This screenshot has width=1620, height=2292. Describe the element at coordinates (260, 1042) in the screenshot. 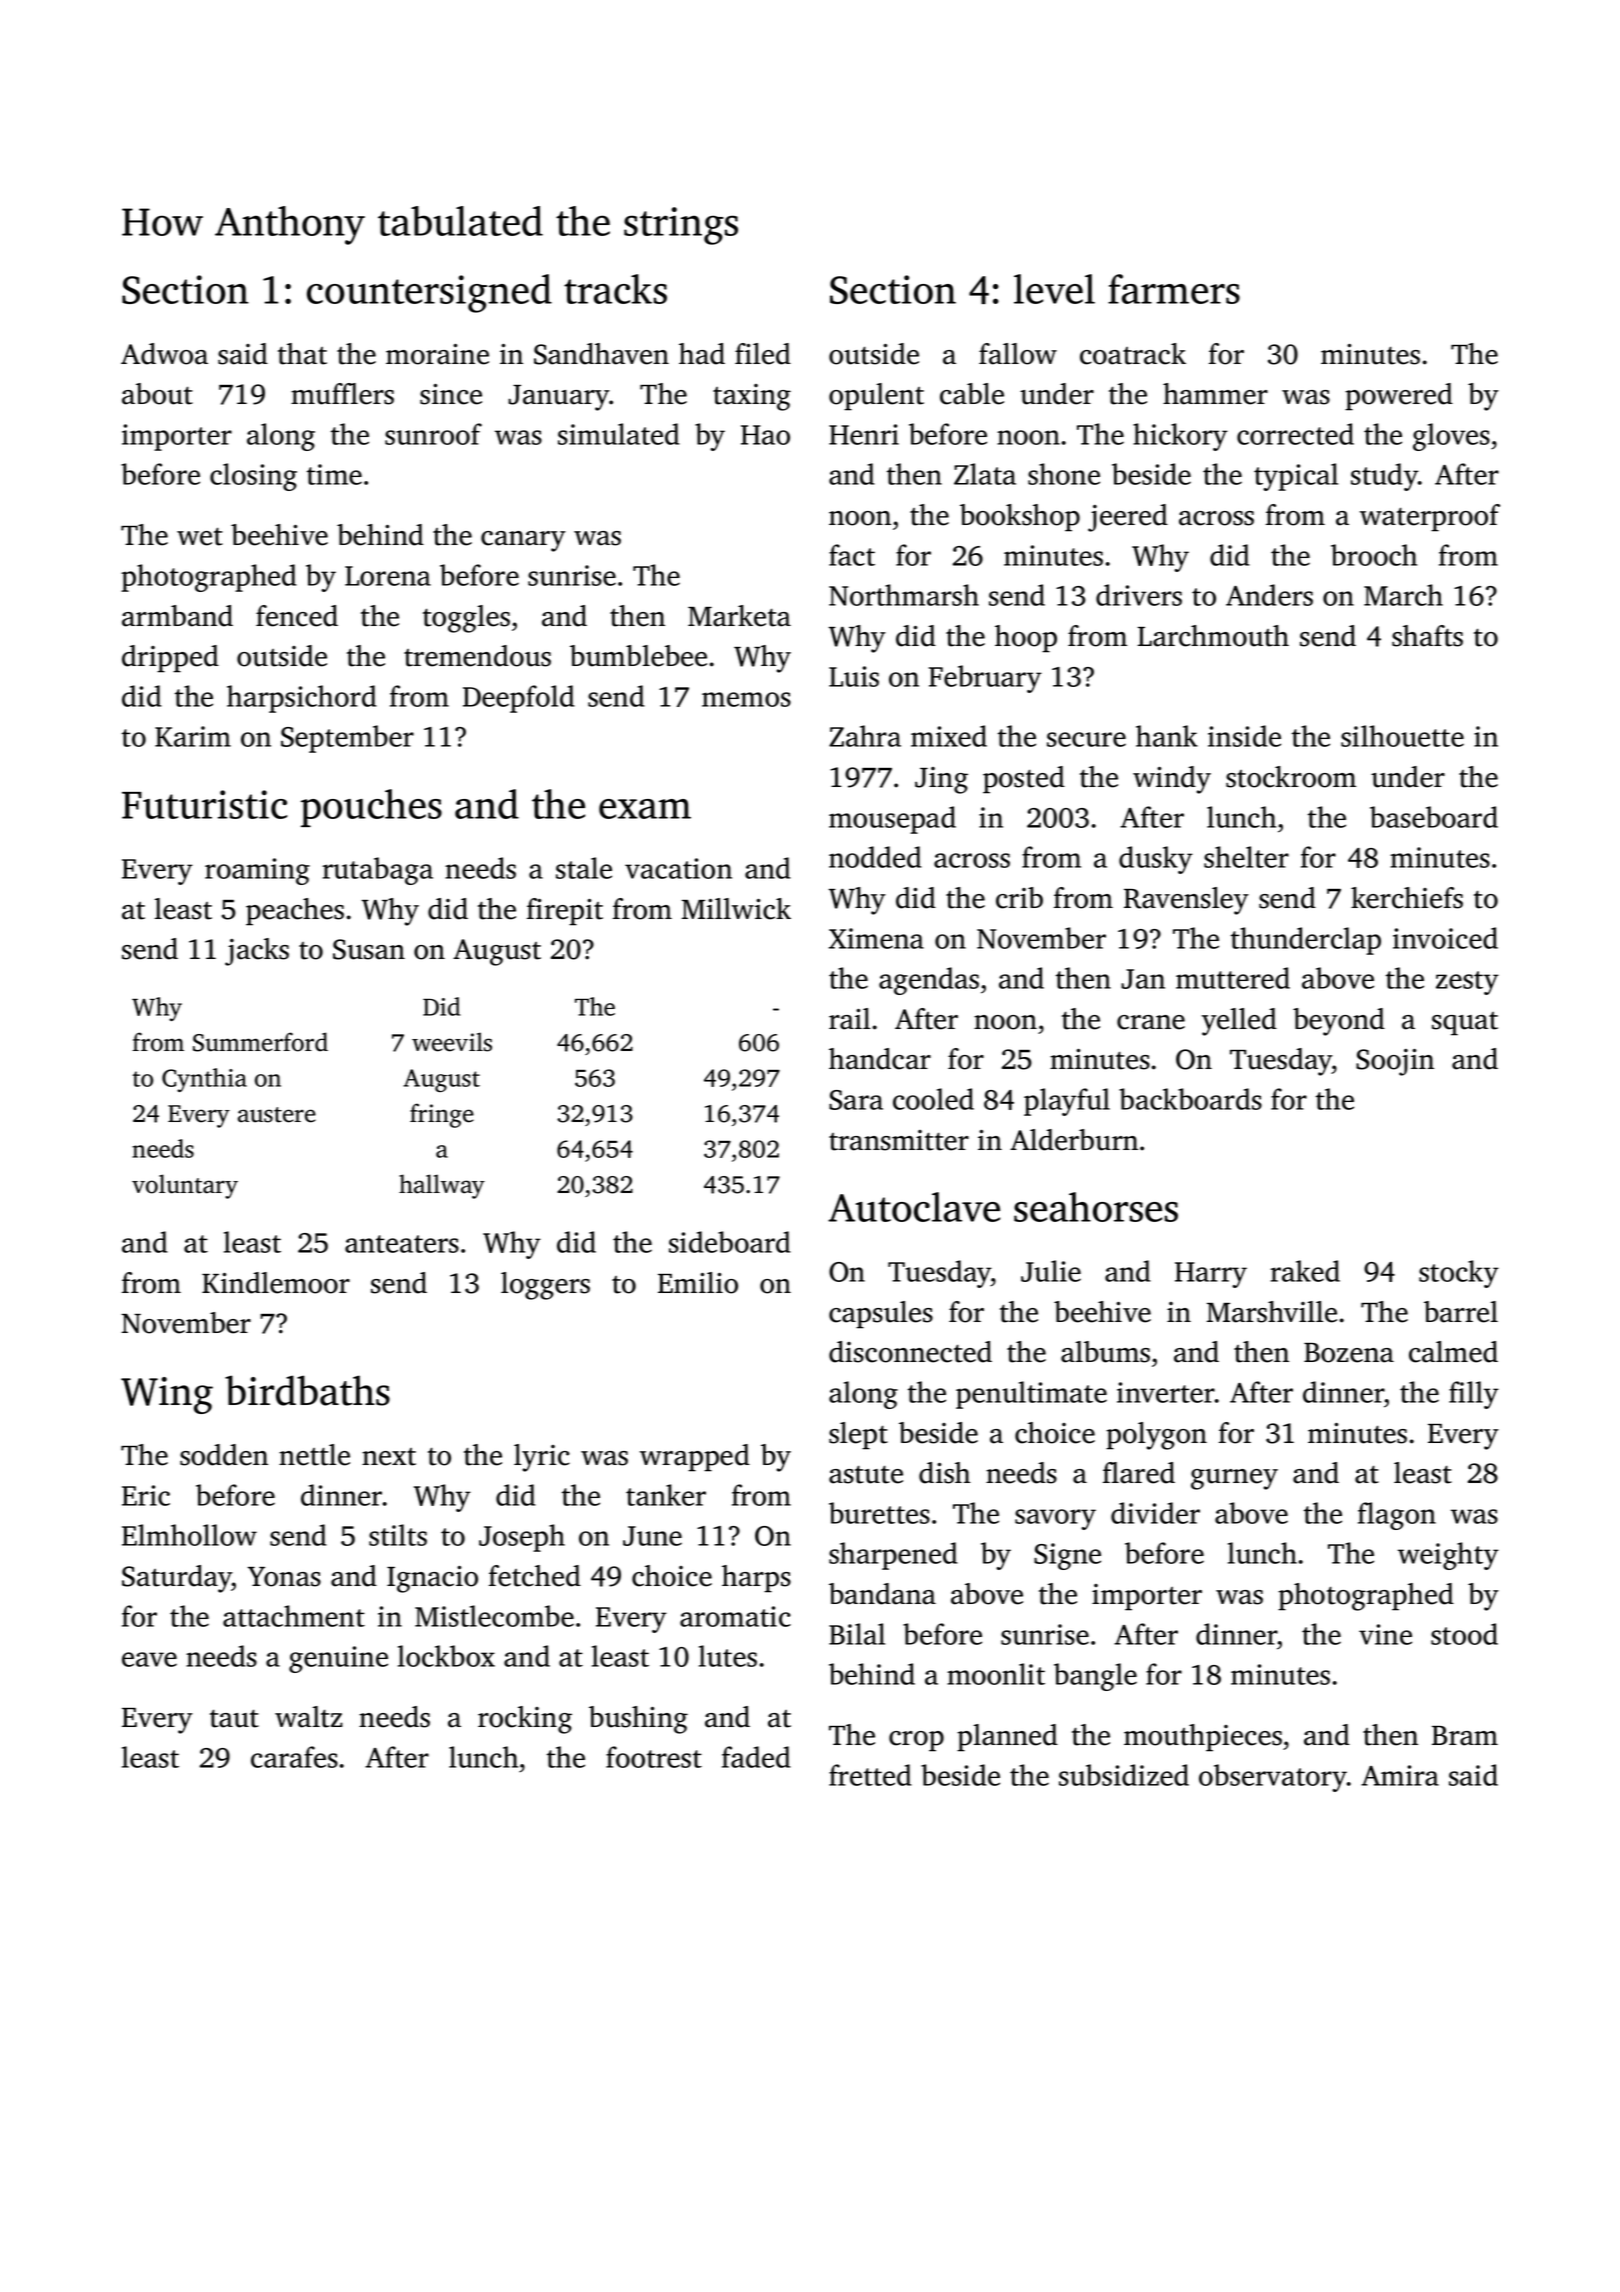

I see `Summerford` at that location.
